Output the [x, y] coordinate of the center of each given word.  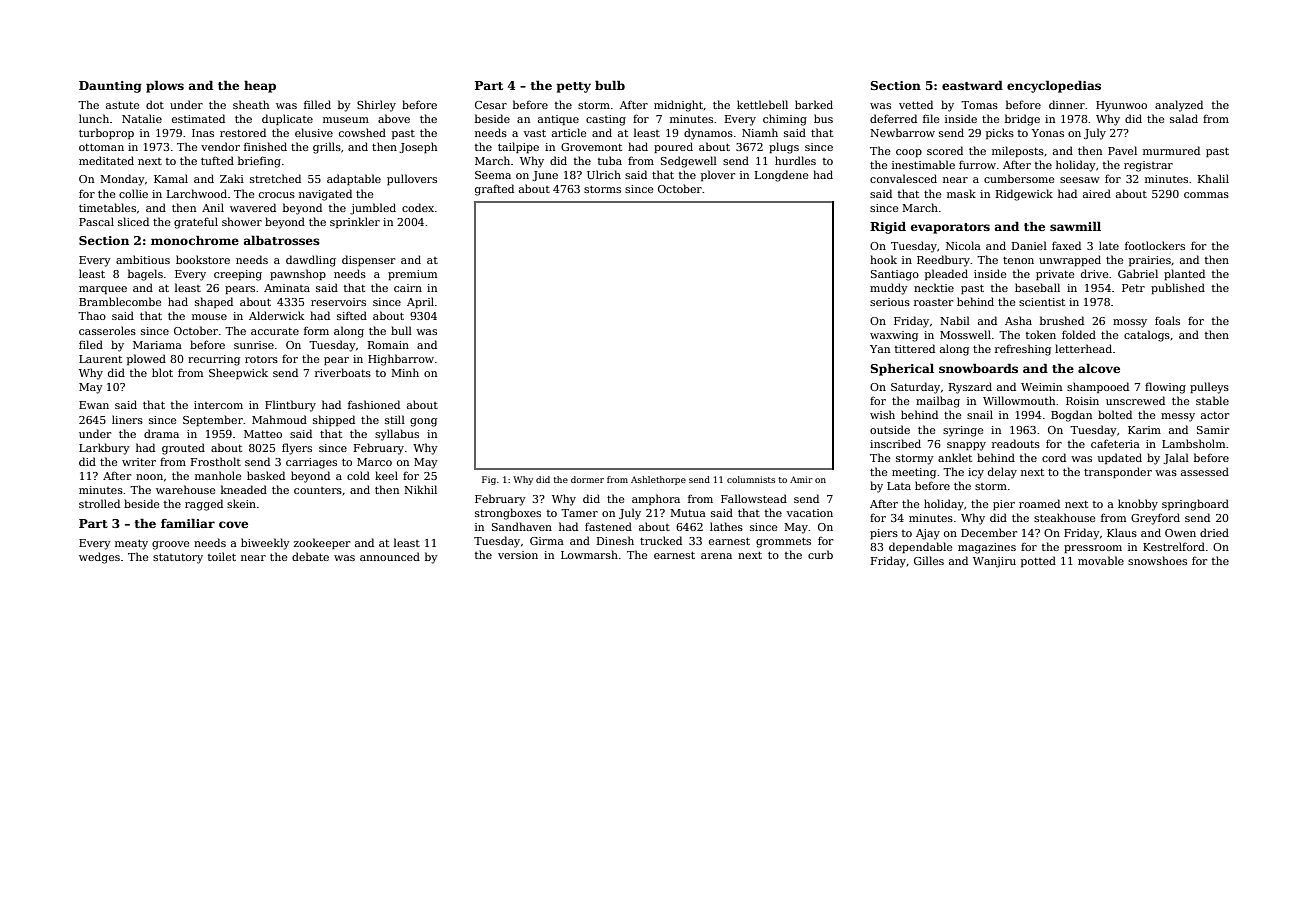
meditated [106, 160]
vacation [810, 513]
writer [139, 462]
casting [606, 120]
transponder [1118, 472]
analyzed [1179, 106]
